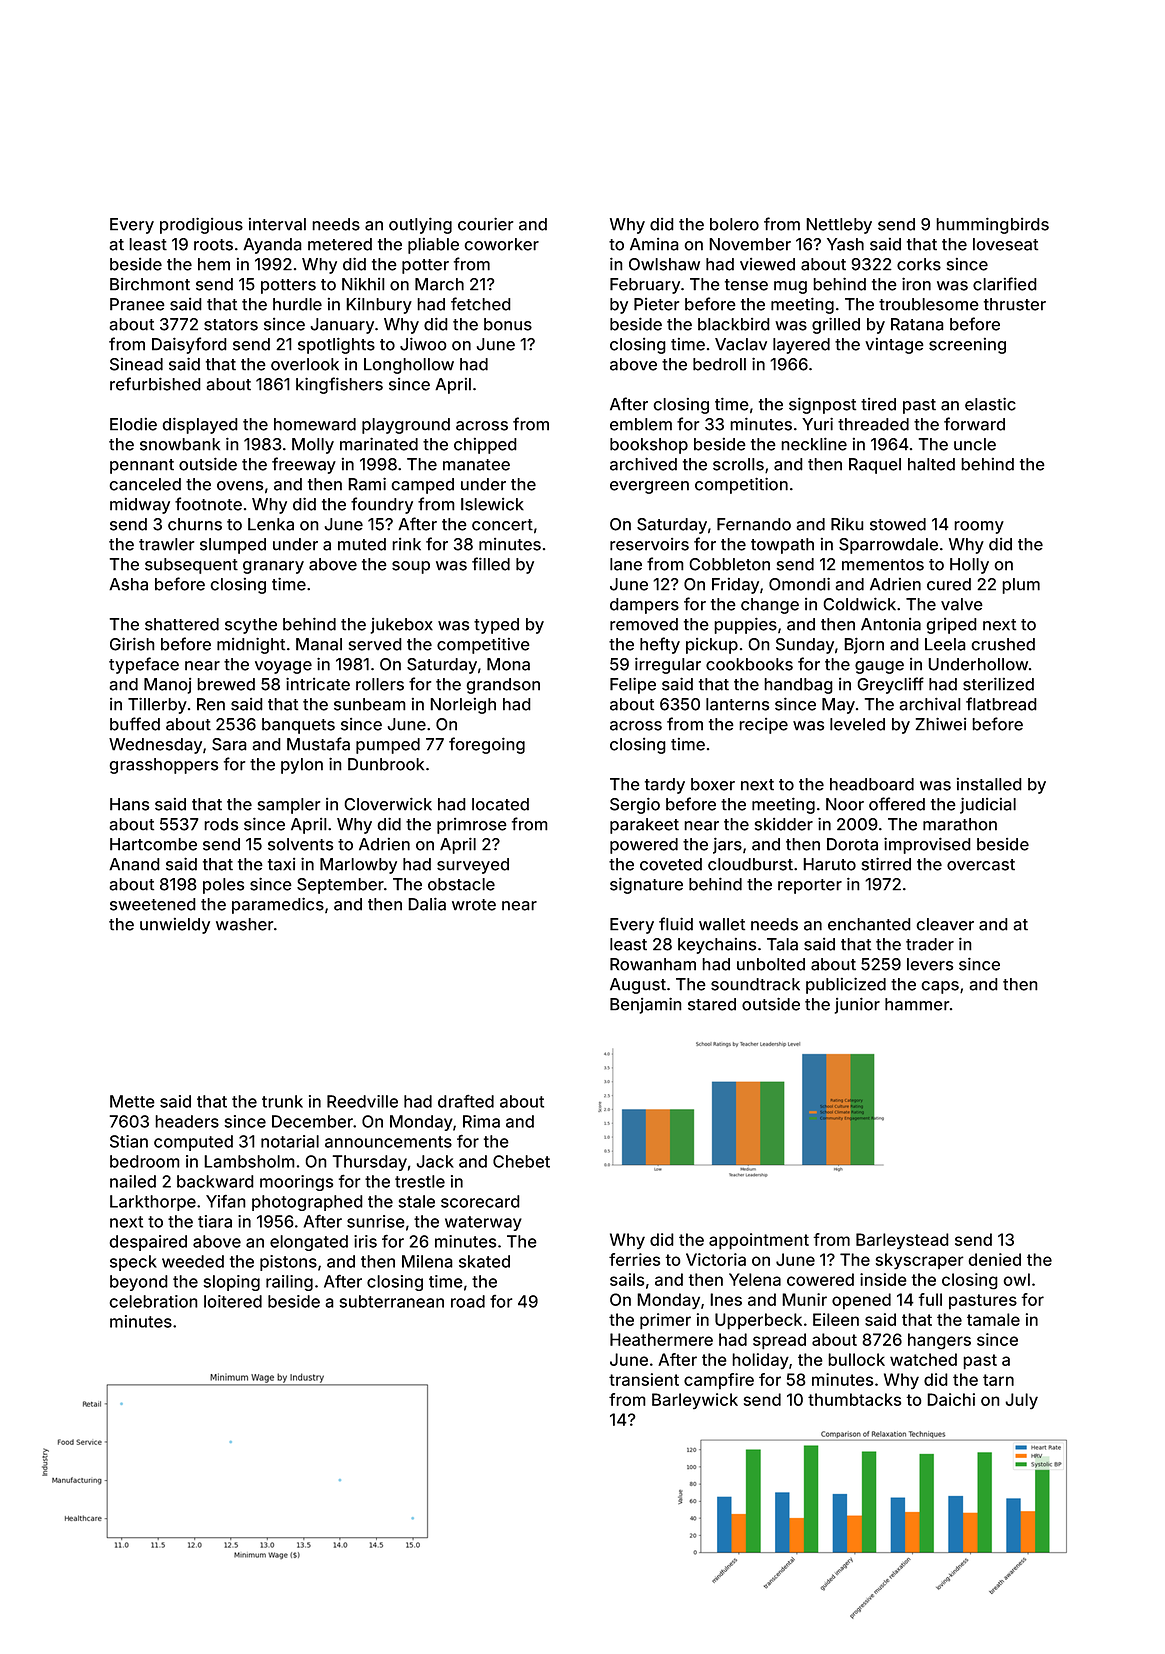  I want to click on prodigious, so click(201, 226).
